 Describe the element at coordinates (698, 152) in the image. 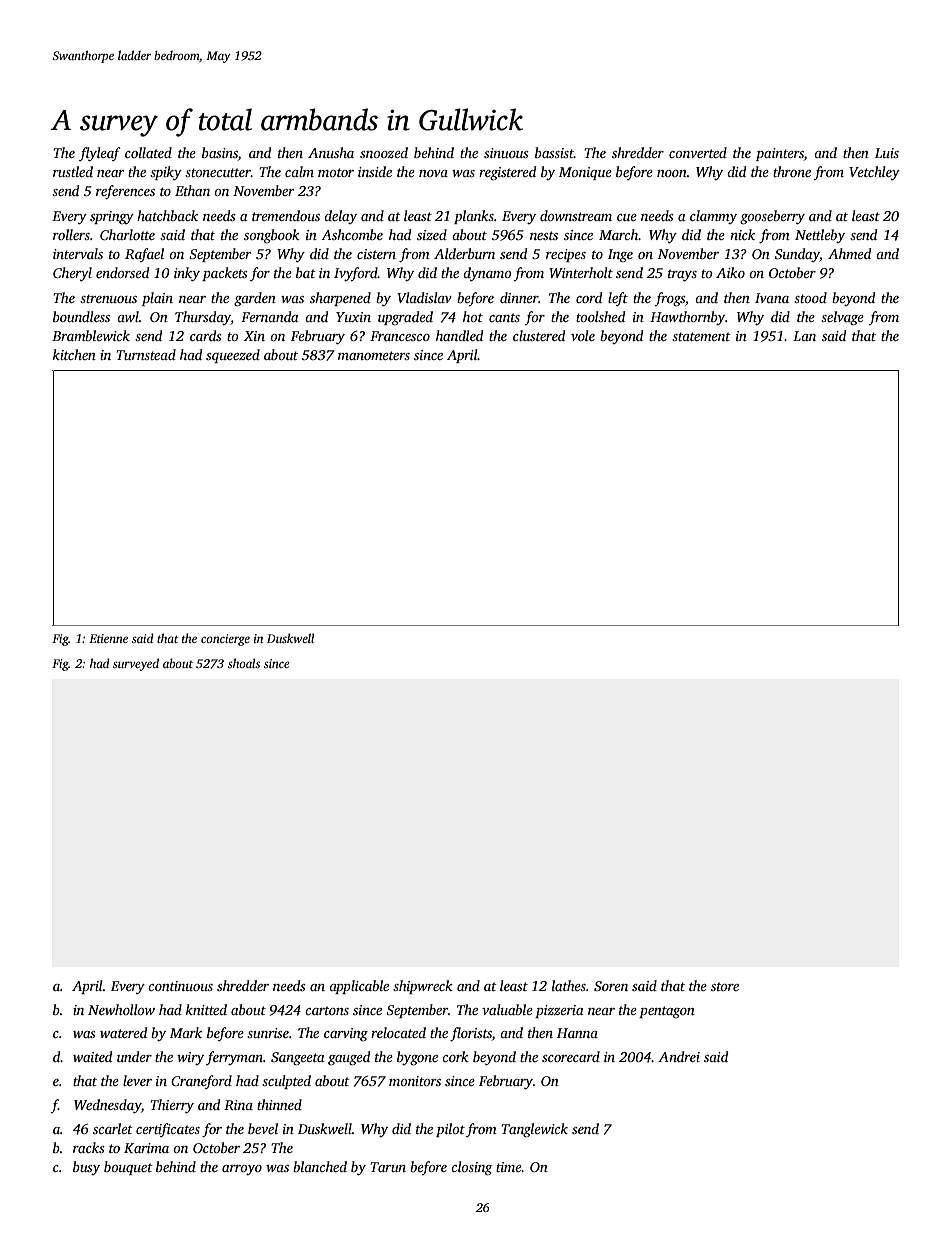

I see `converted` at that location.
